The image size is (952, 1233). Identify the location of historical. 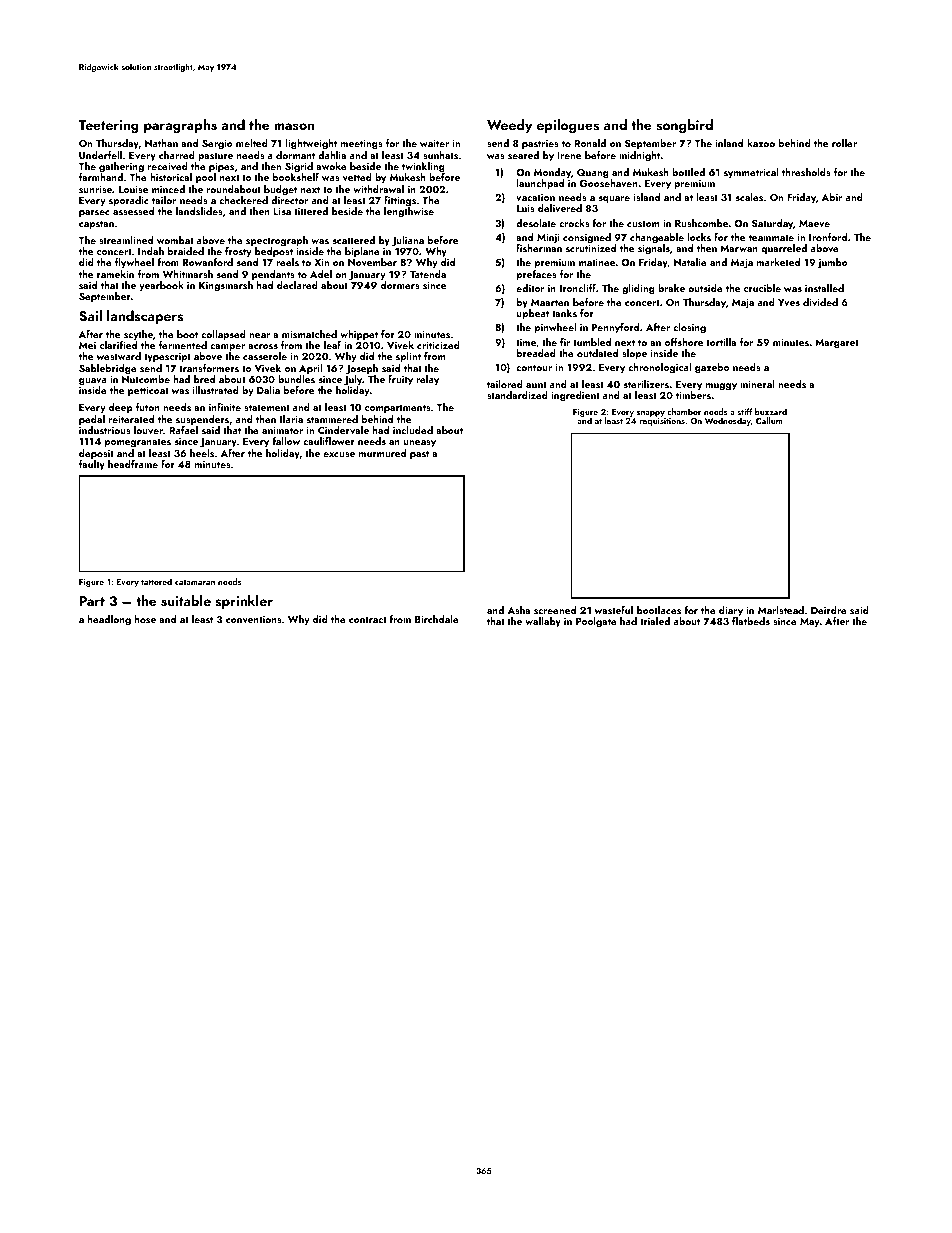
(171, 177).
